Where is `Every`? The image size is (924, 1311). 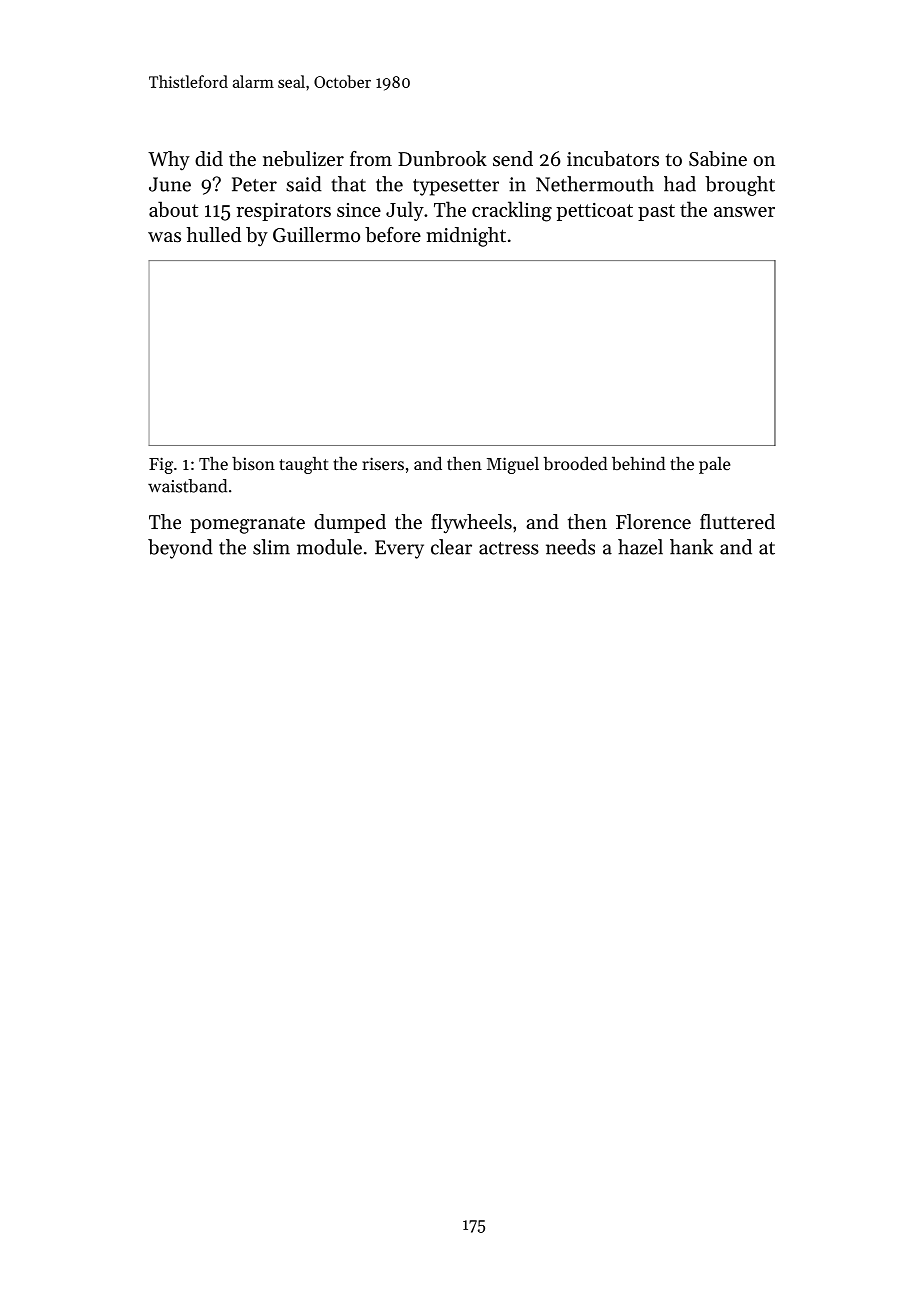 Every is located at coordinates (399, 549).
